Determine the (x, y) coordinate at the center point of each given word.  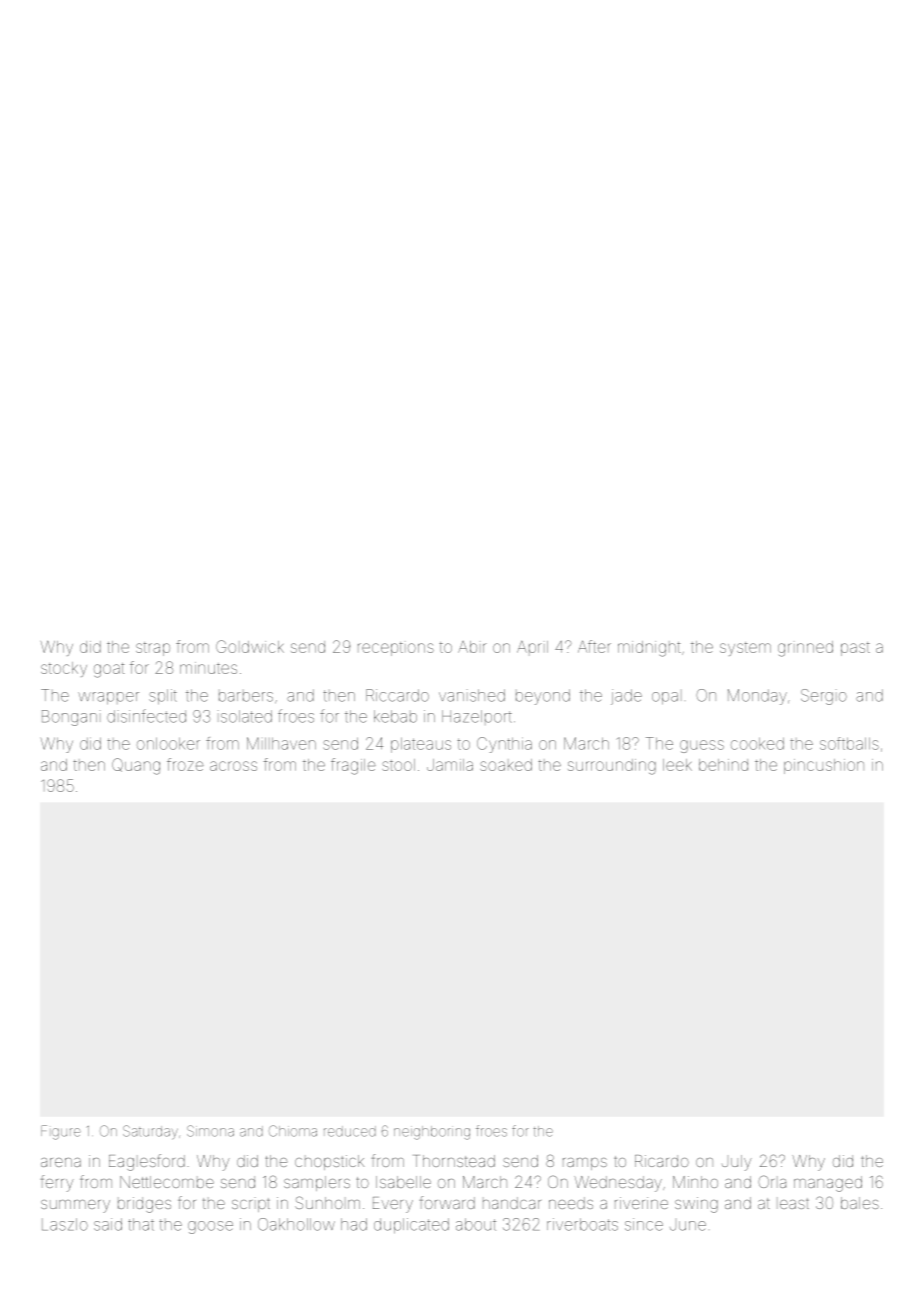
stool (398, 765)
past (855, 649)
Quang (136, 766)
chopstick (329, 1162)
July (737, 1163)
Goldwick (250, 646)
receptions (396, 649)
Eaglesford (147, 1162)
